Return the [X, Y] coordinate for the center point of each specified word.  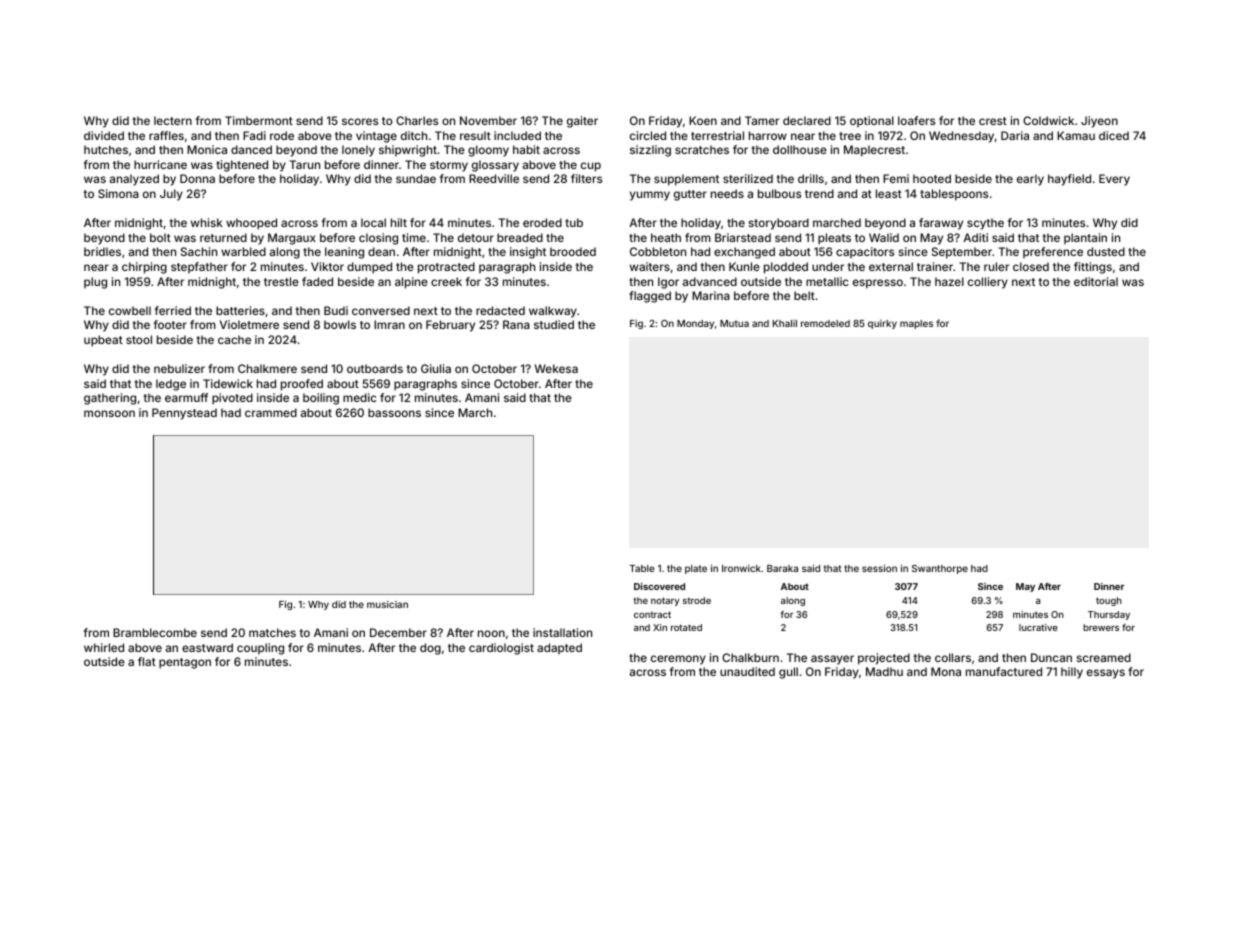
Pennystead [184, 414]
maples [916, 324]
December [398, 632]
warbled [243, 251]
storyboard [779, 224]
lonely [358, 151]
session [879, 568]
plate [696, 569]
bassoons [394, 412]
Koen [703, 120]
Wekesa [556, 368]
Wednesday [961, 137]
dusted [1106, 251]
